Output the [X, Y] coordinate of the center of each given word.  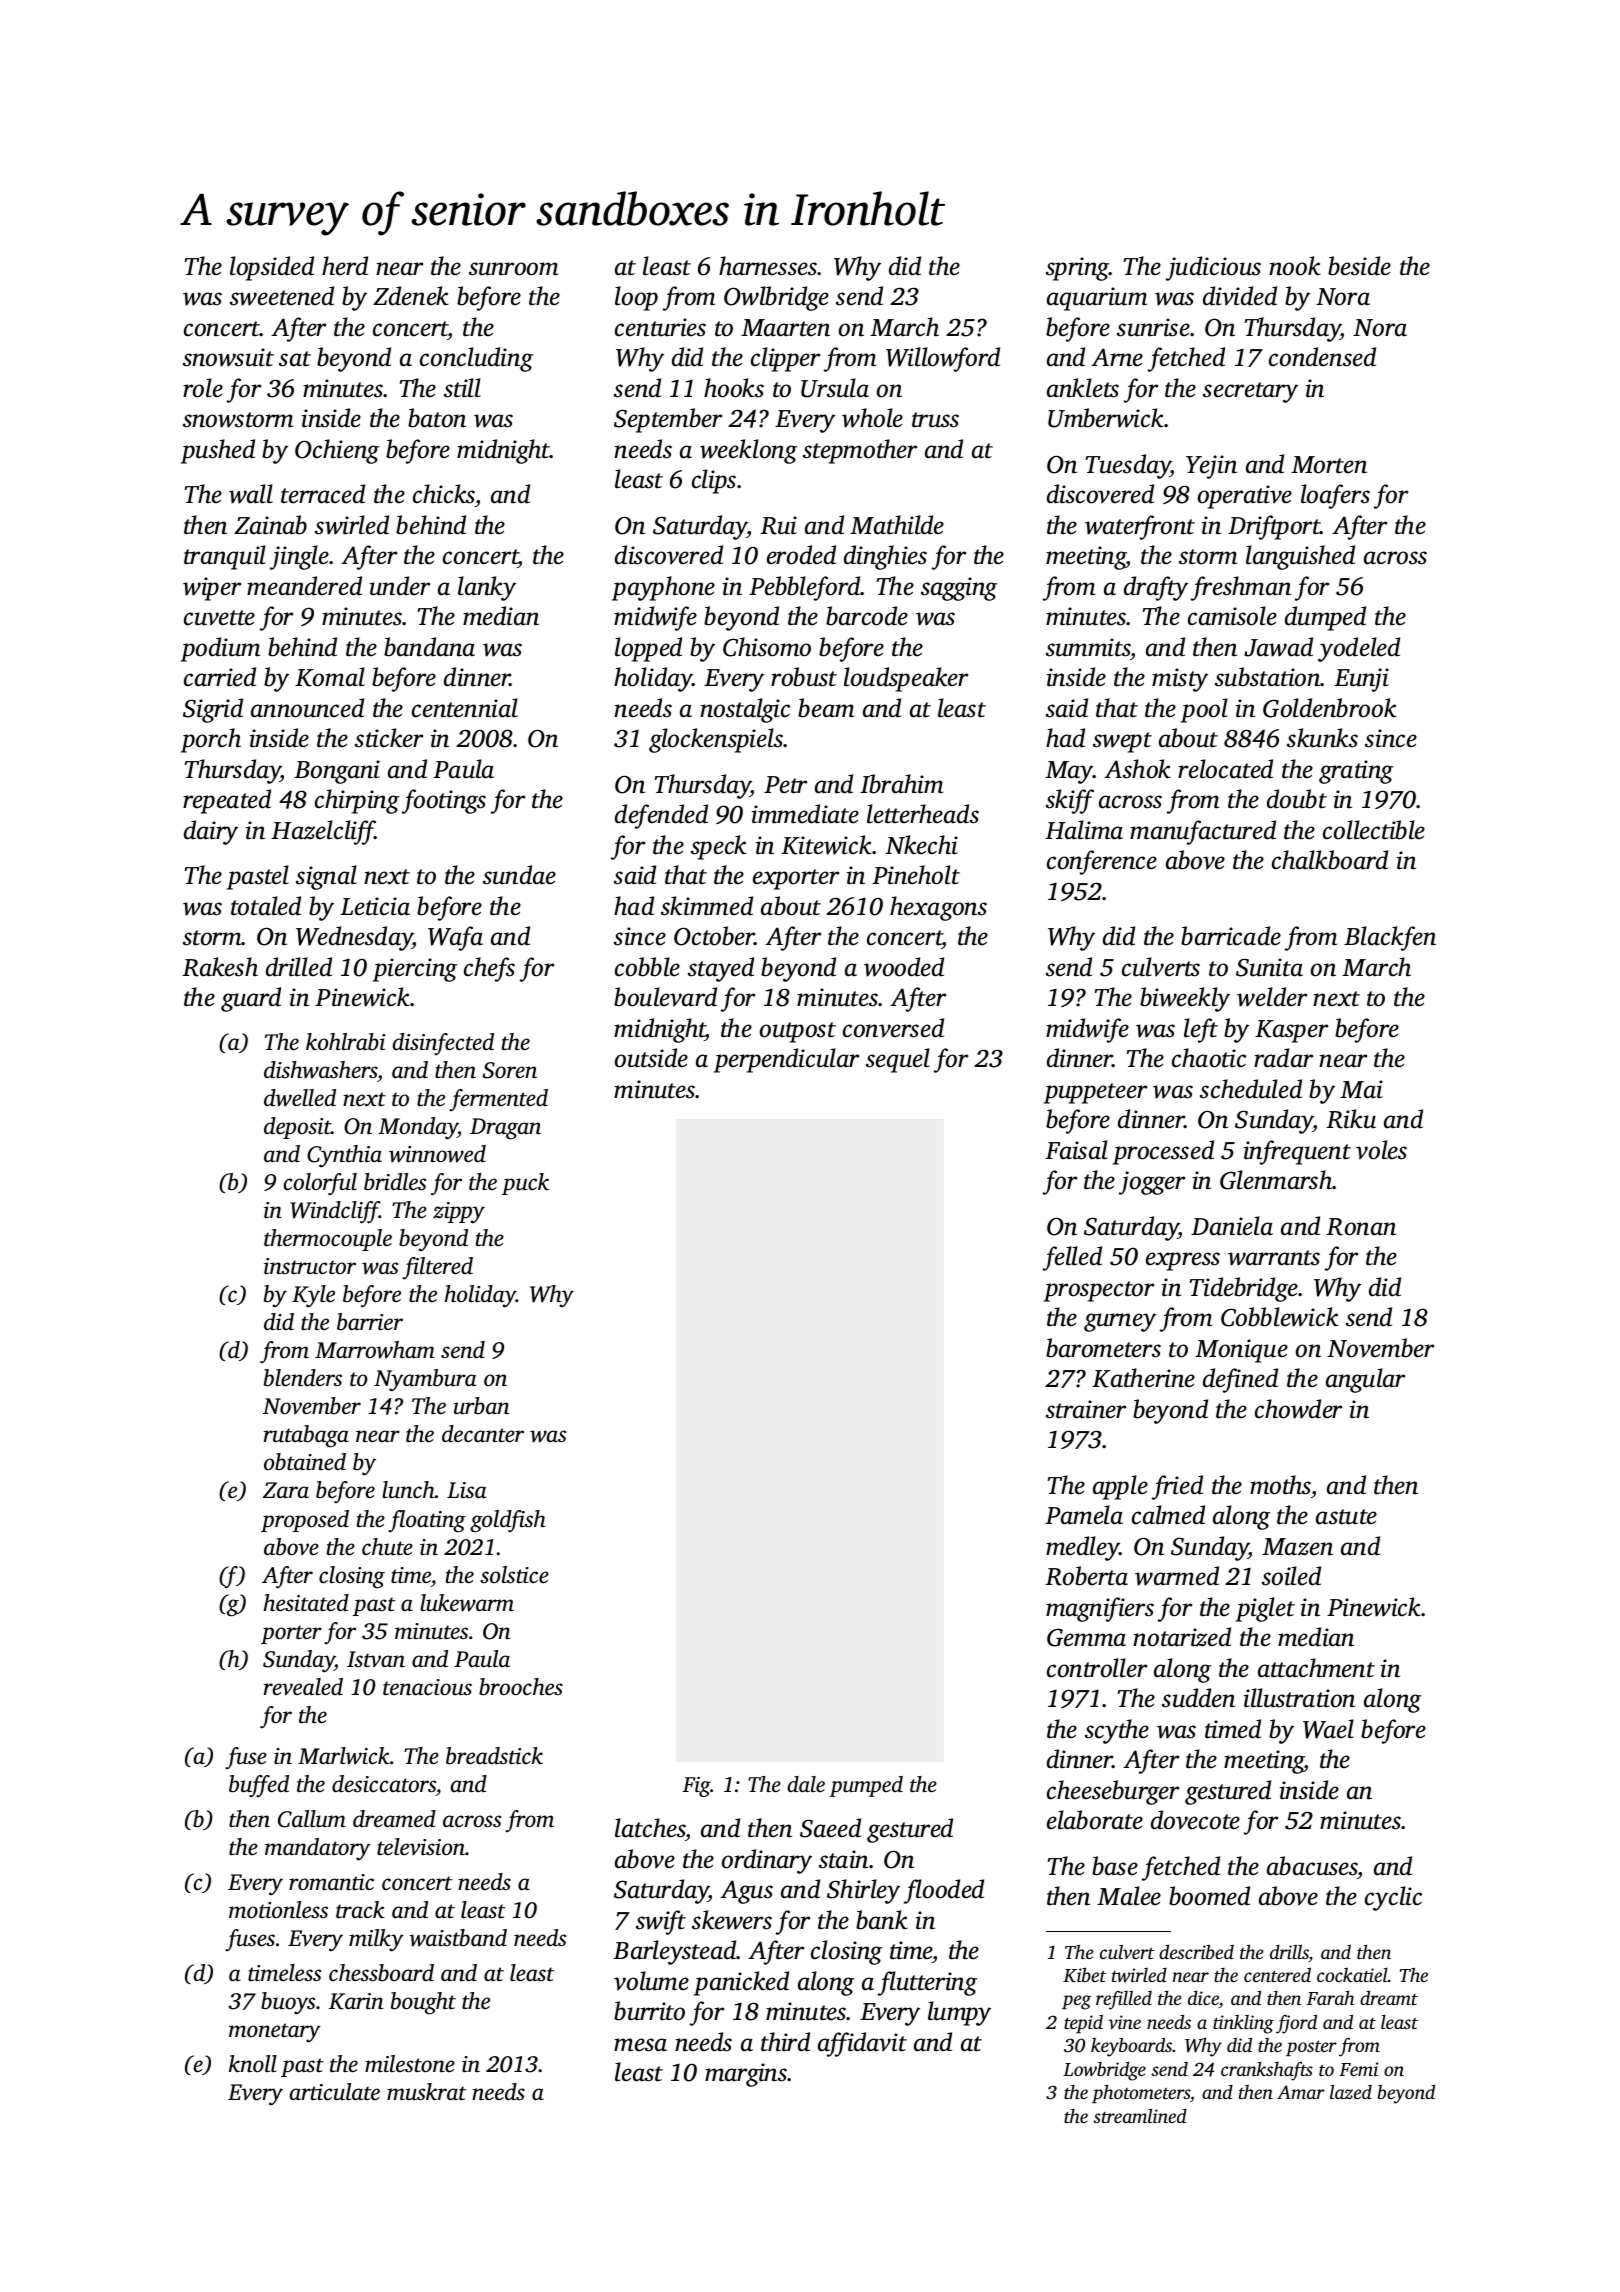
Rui [778, 525]
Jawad [1278, 647]
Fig [696, 1787]
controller [1097, 1668]
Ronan [1361, 1227]
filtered [437, 1268]
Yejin [1211, 467]
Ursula [835, 388]
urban [481, 1406]
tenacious [427, 1687]
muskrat [427, 2092]
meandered [304, 586]
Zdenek [411, 296]
